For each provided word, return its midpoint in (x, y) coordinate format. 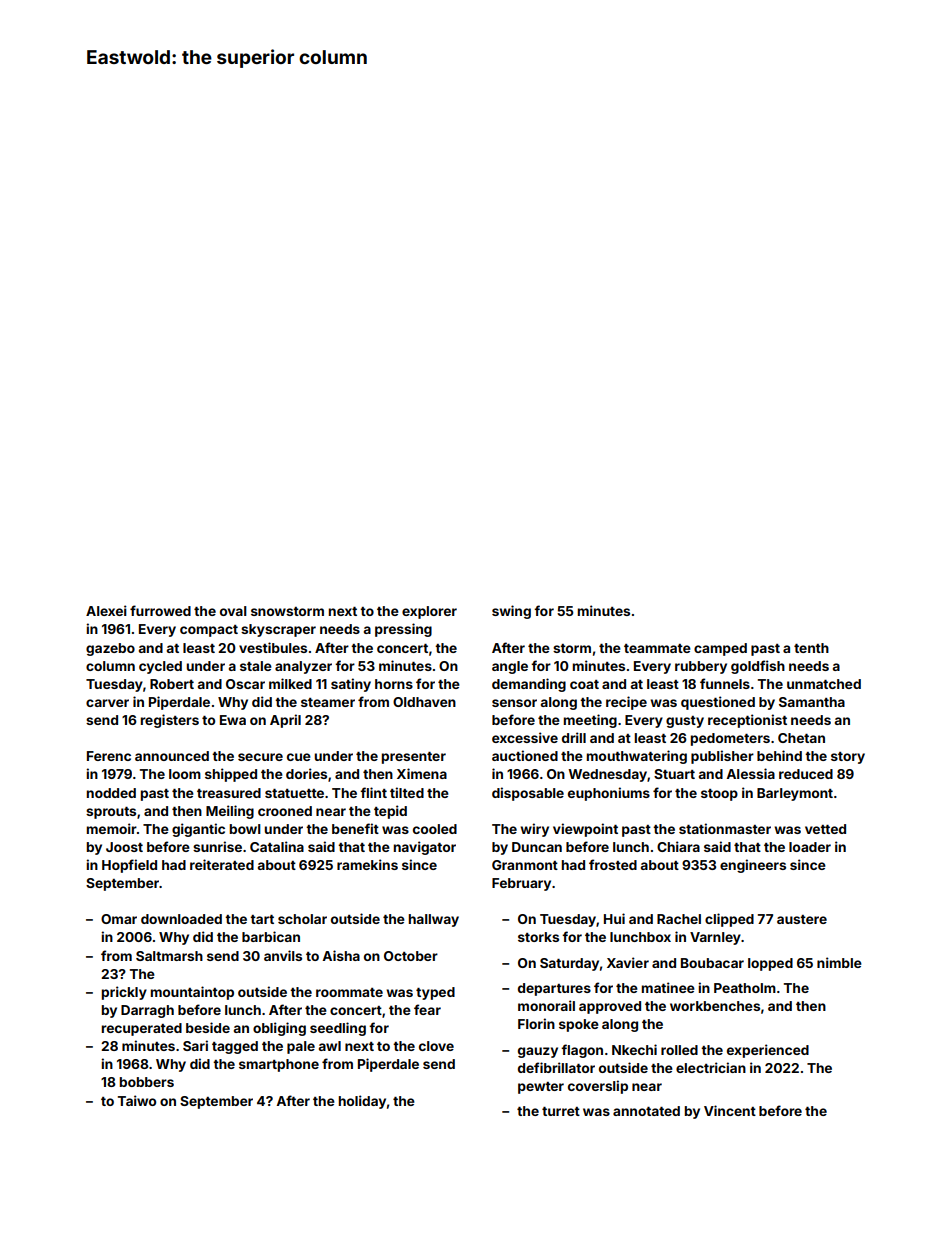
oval (233, 611)
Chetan (801, 738)
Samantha (812, 702)
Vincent (730, 1110)
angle (510, 667)
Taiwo (137, 1100)
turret (561, 1111)
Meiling (230, 812)
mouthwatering (637, 757)
